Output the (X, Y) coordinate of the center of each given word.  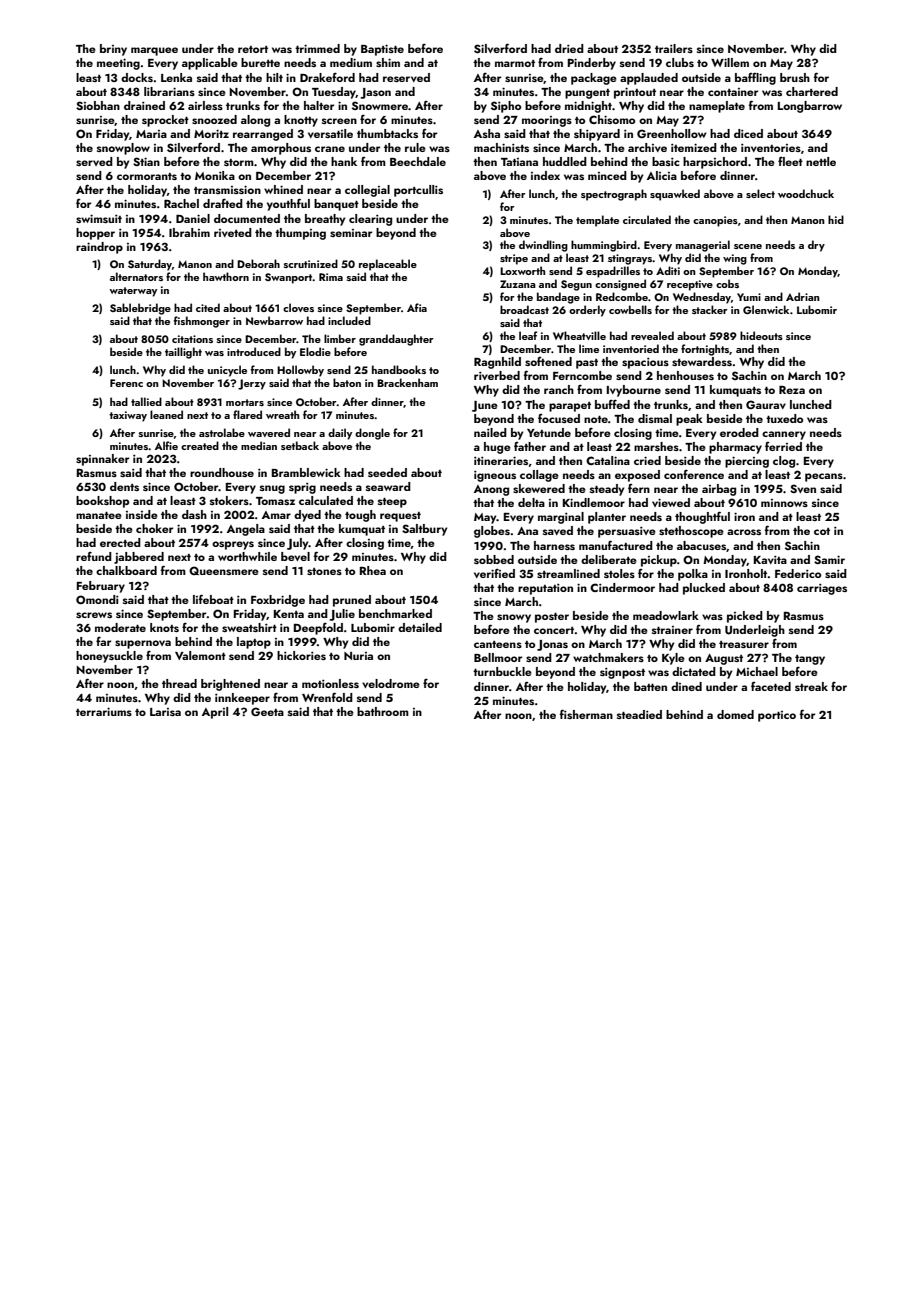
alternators (136, 276)
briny (113, 50)
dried (569, 48)
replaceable (388, 265)
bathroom (383, 711)
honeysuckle (109, 657)
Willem (730, 62)
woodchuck (806, 193)
